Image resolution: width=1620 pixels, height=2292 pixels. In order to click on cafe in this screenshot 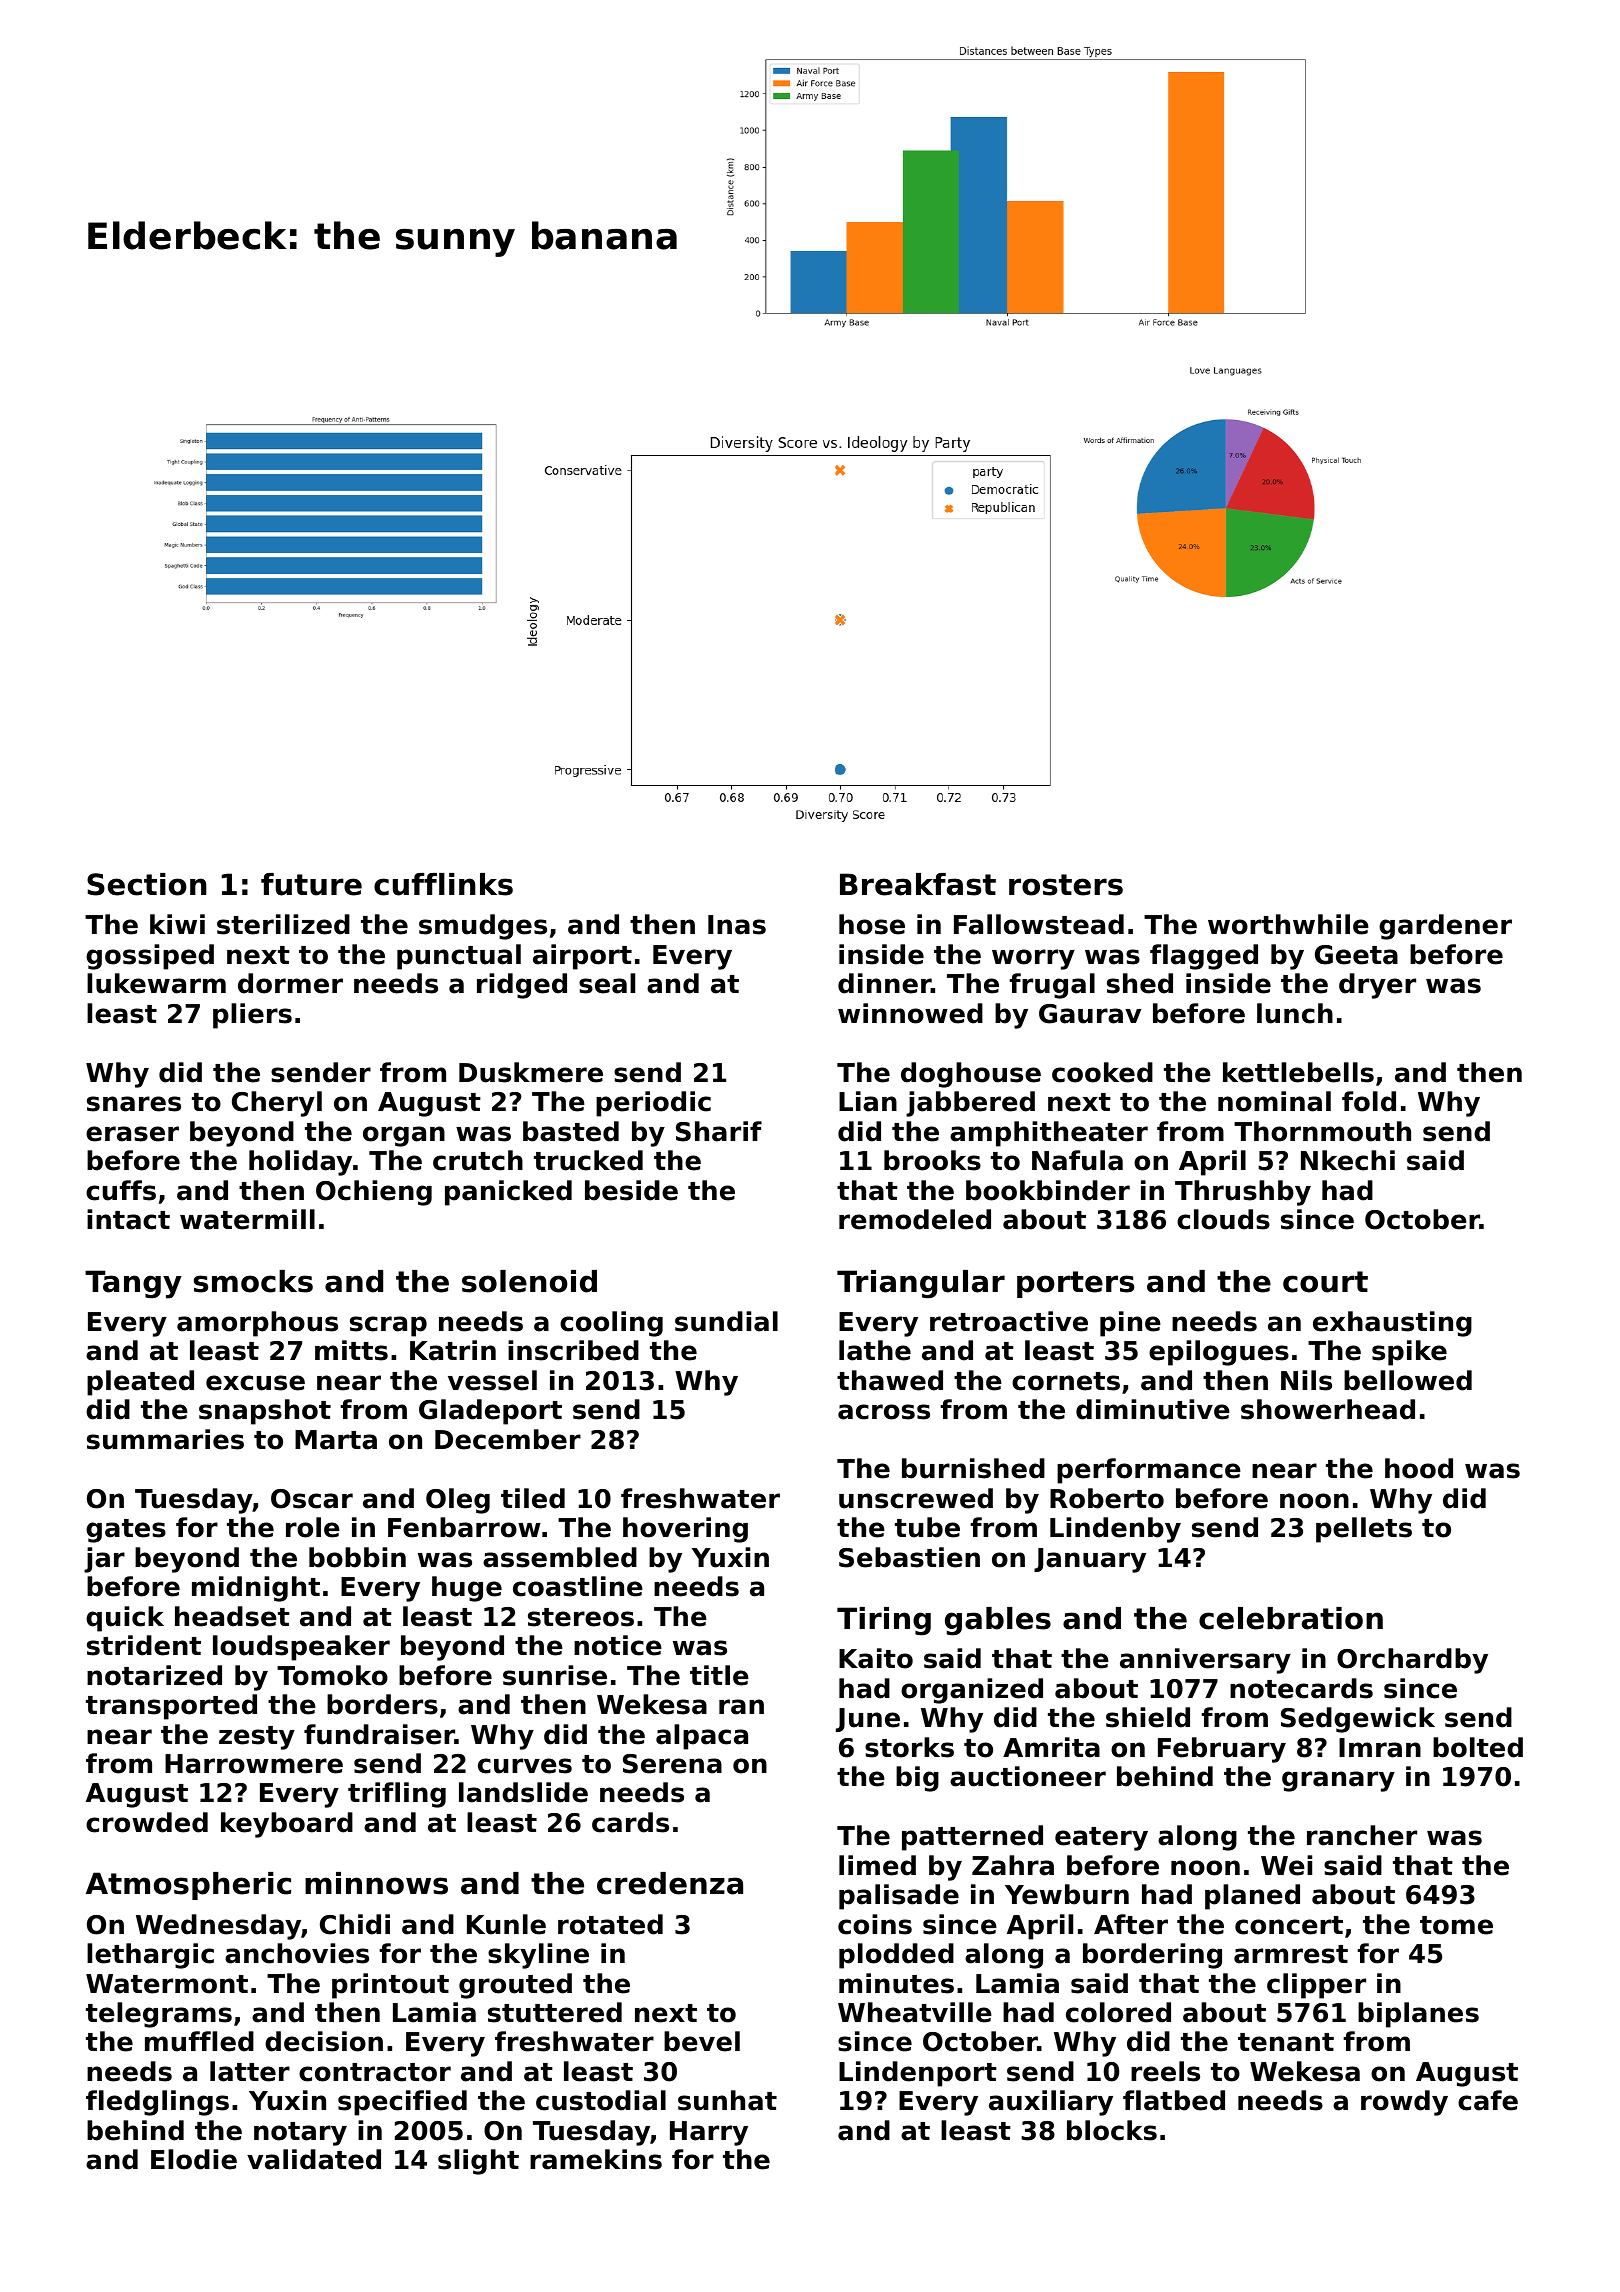, I will do `click(1488, 2100)`.
